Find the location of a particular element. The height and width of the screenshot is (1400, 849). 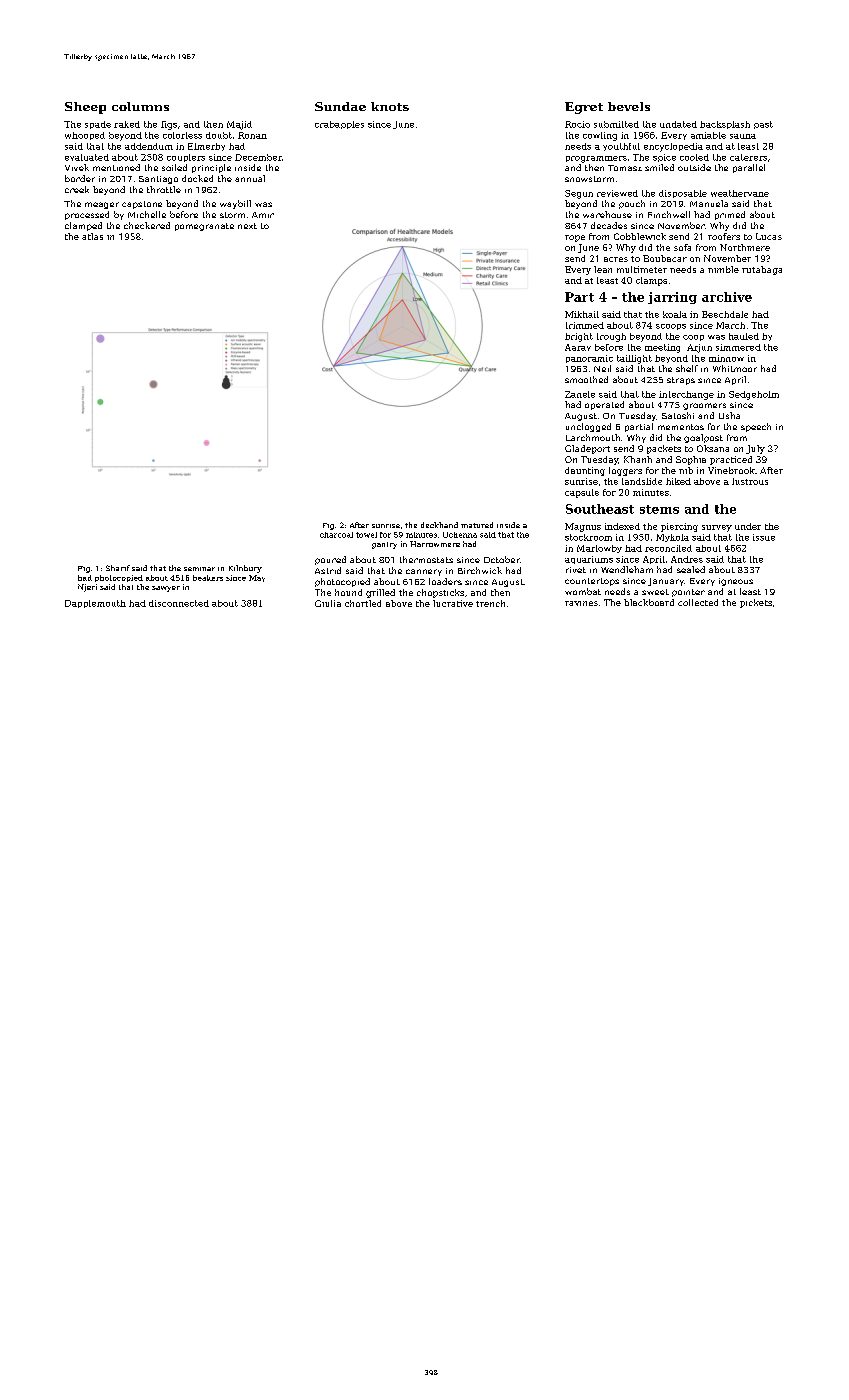

knots is located at coordinates (390, 106).
